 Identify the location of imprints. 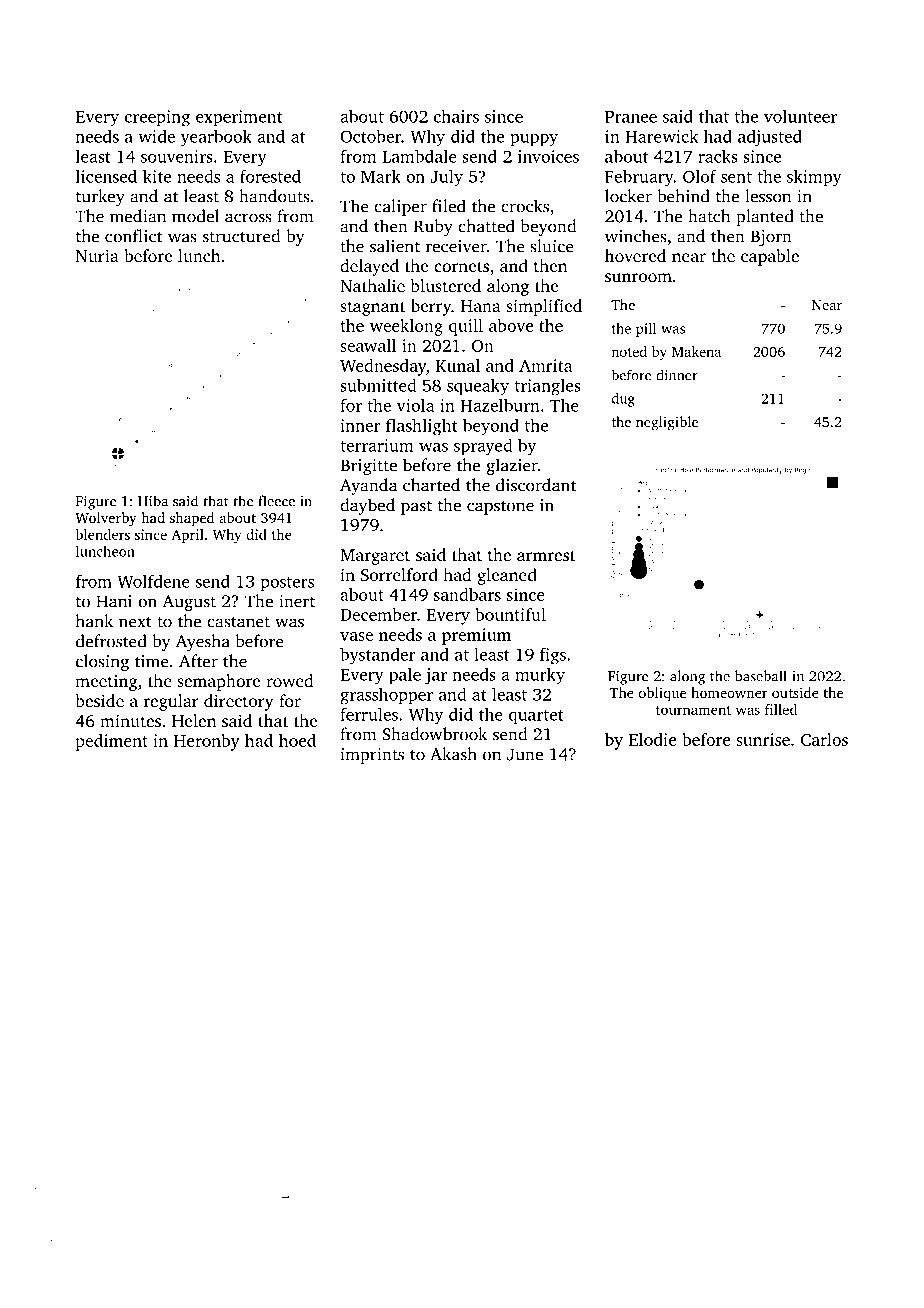
(372, 756).
